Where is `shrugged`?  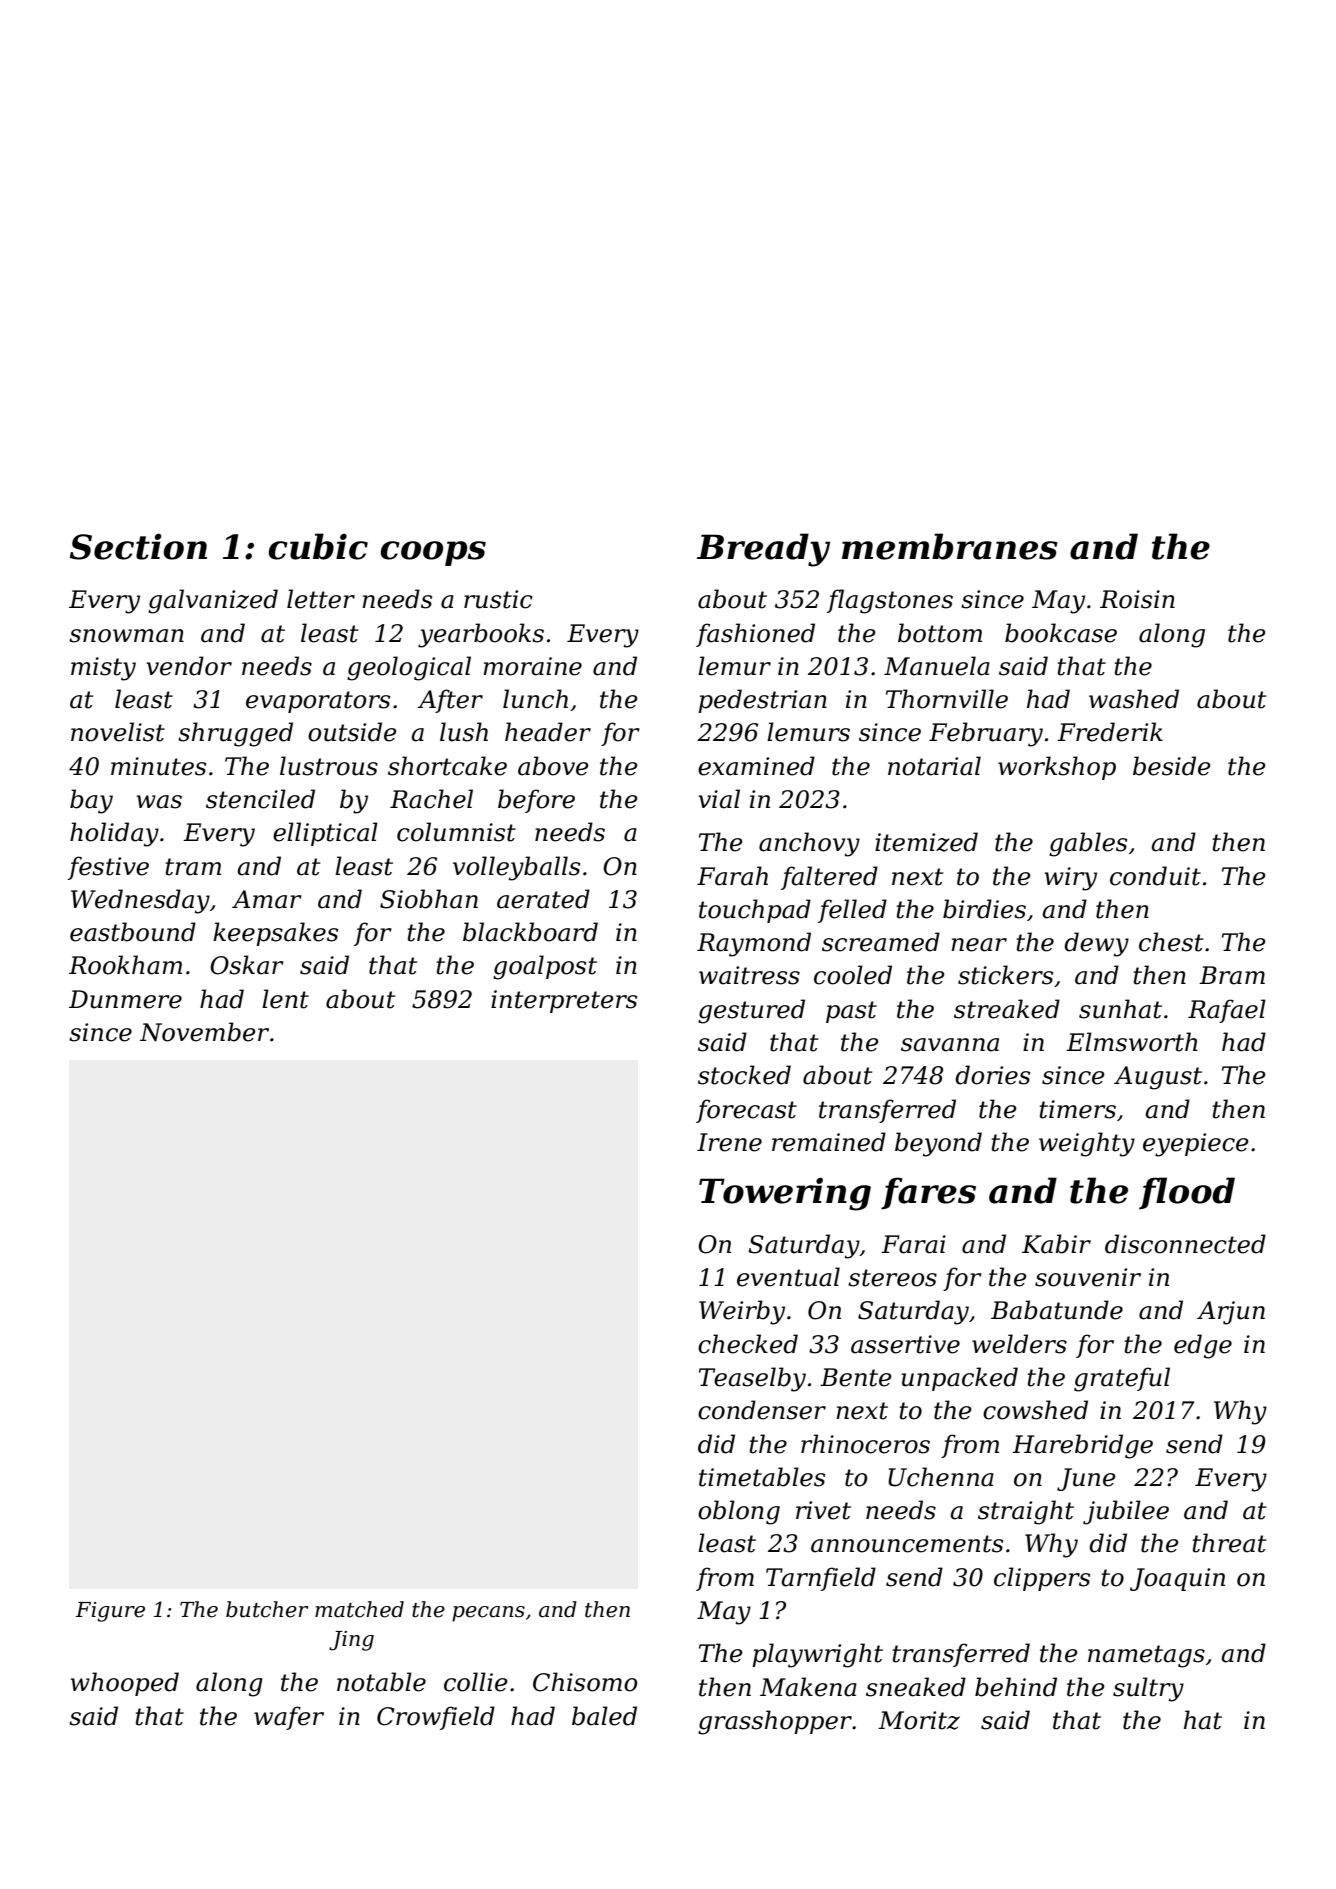 shrugged is located at coordinates (235, 734).
